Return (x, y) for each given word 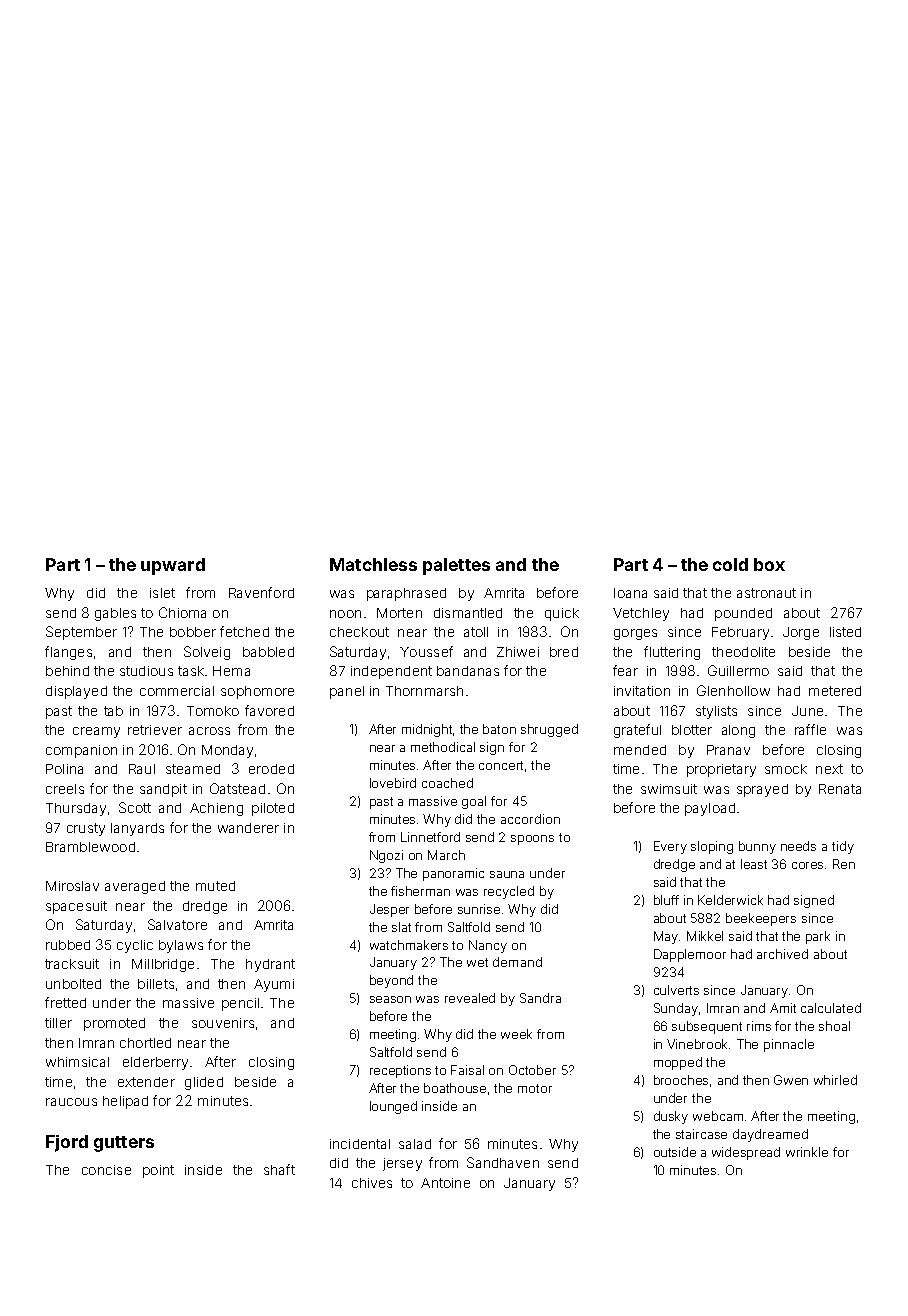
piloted (273, 809)
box (769, 564)
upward (173, 566)
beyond (391, 981)
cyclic (135, 946)
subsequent (707, 1027)
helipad (125, 1102)
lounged (393, 1107)
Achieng (216, 809)
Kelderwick (730, 900)
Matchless (373, 564)
